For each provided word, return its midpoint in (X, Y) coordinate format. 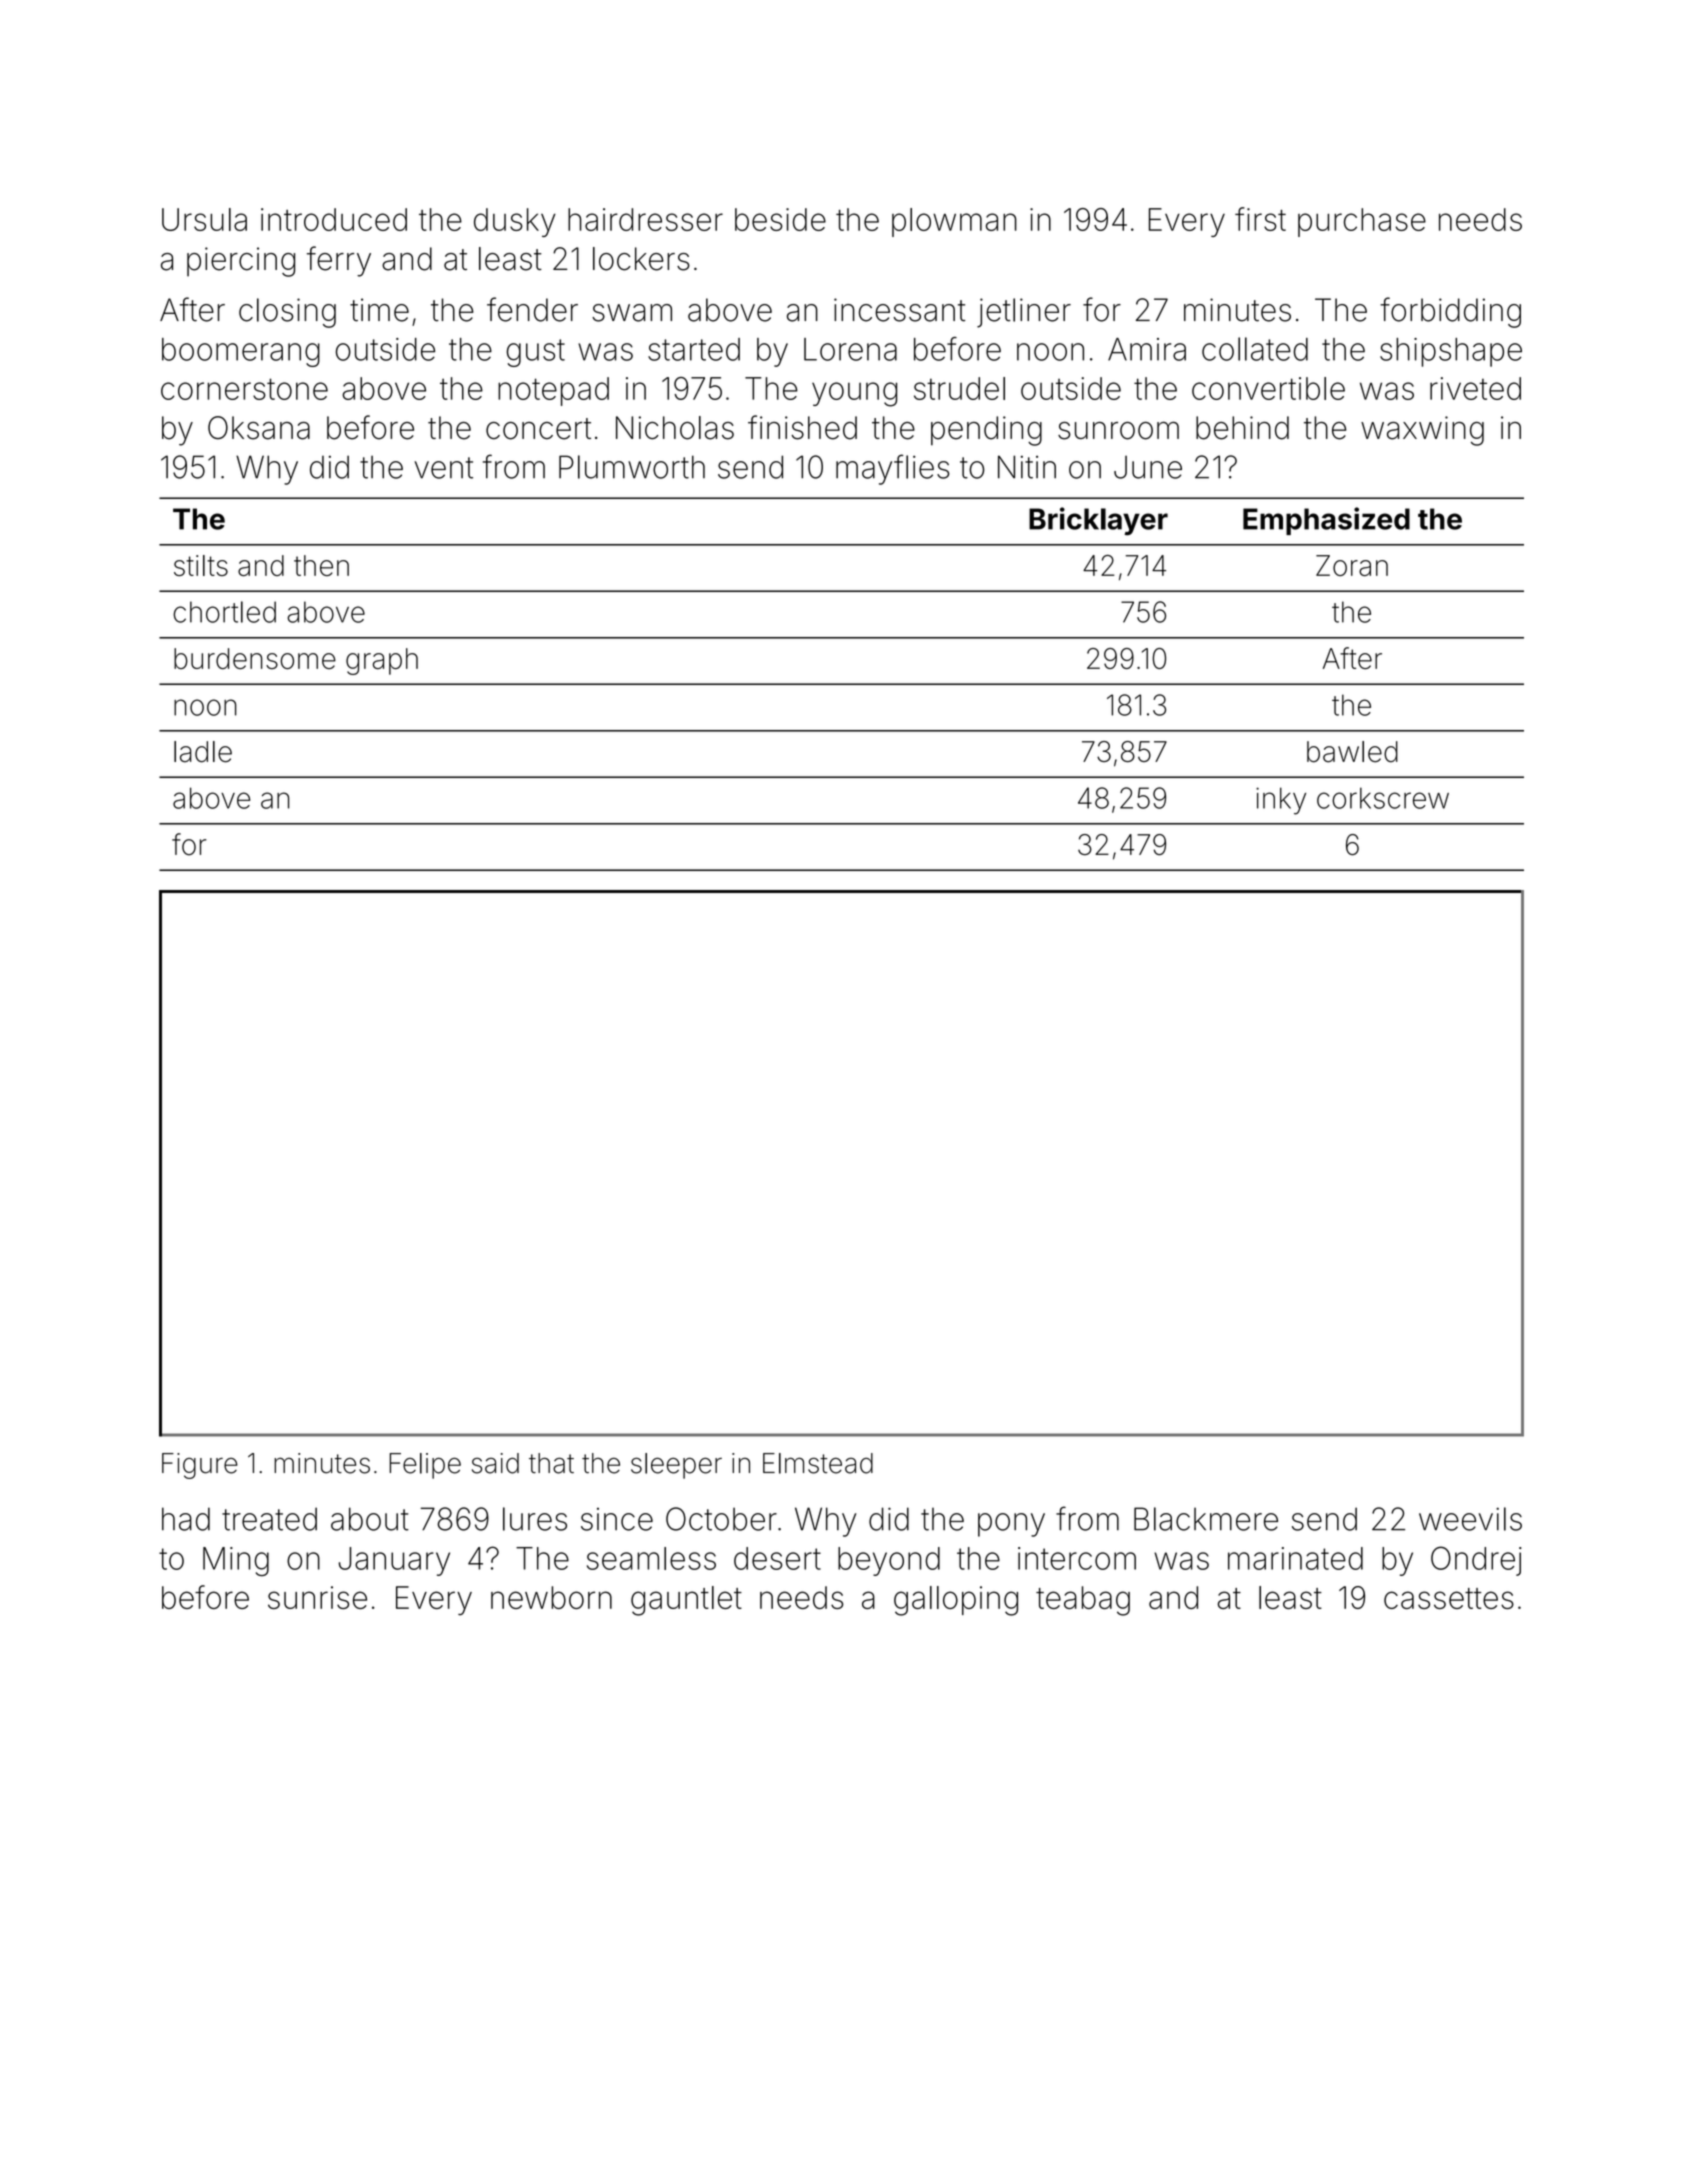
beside (780, 219)
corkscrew (1383, 798)
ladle (203, 752)
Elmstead (818, 1463)
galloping (956, 1601)
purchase (1362, 222)
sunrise (317, 1597)
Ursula (204, 219)
